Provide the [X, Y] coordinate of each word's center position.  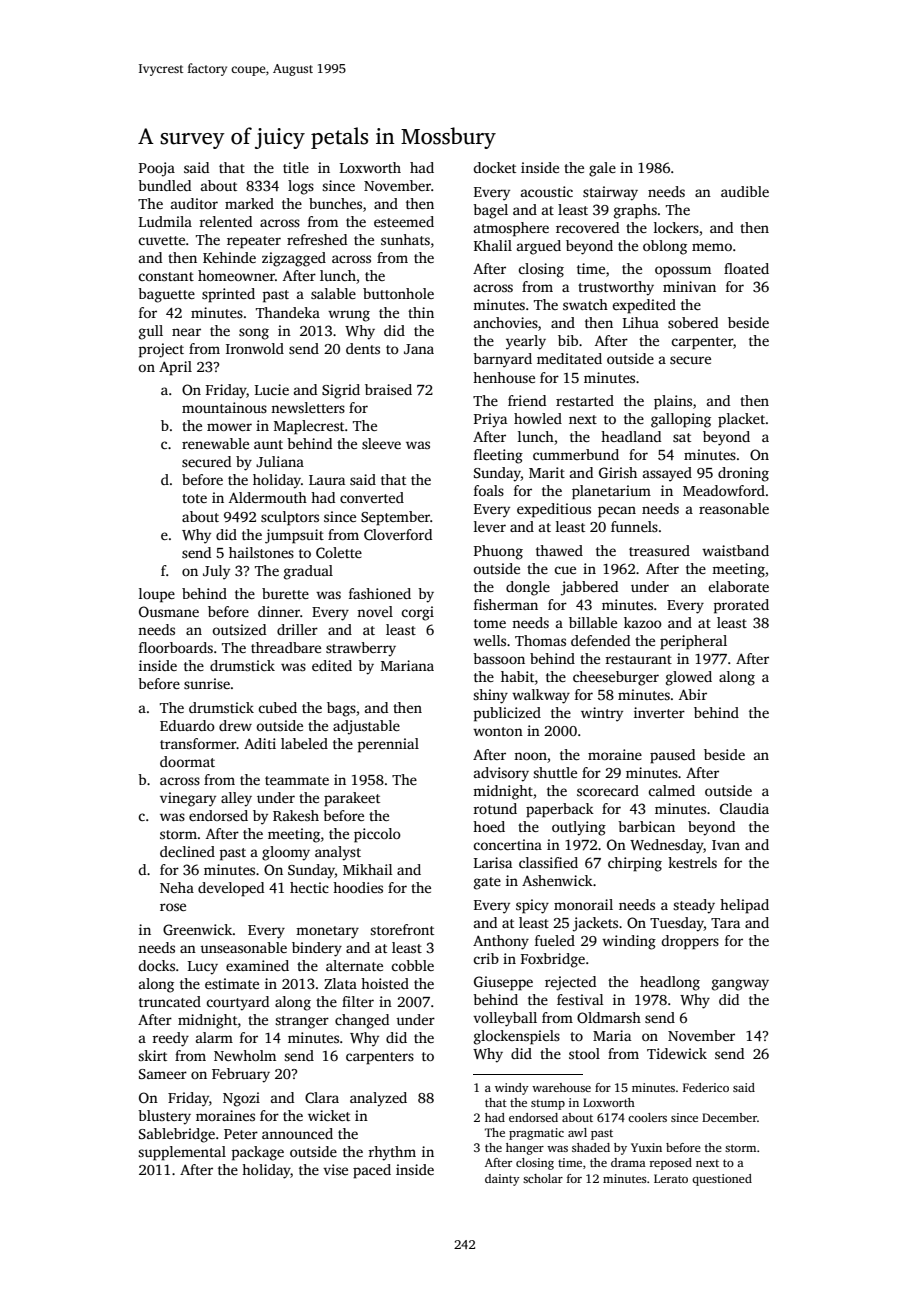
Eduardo [187, 725]
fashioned [380, 593]
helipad [744, 906]
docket [494, 167]
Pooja [157, 169]
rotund [495, 808]
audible [745, 191]
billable [593, 622]
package [257, 1153]
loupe [157, 595]
